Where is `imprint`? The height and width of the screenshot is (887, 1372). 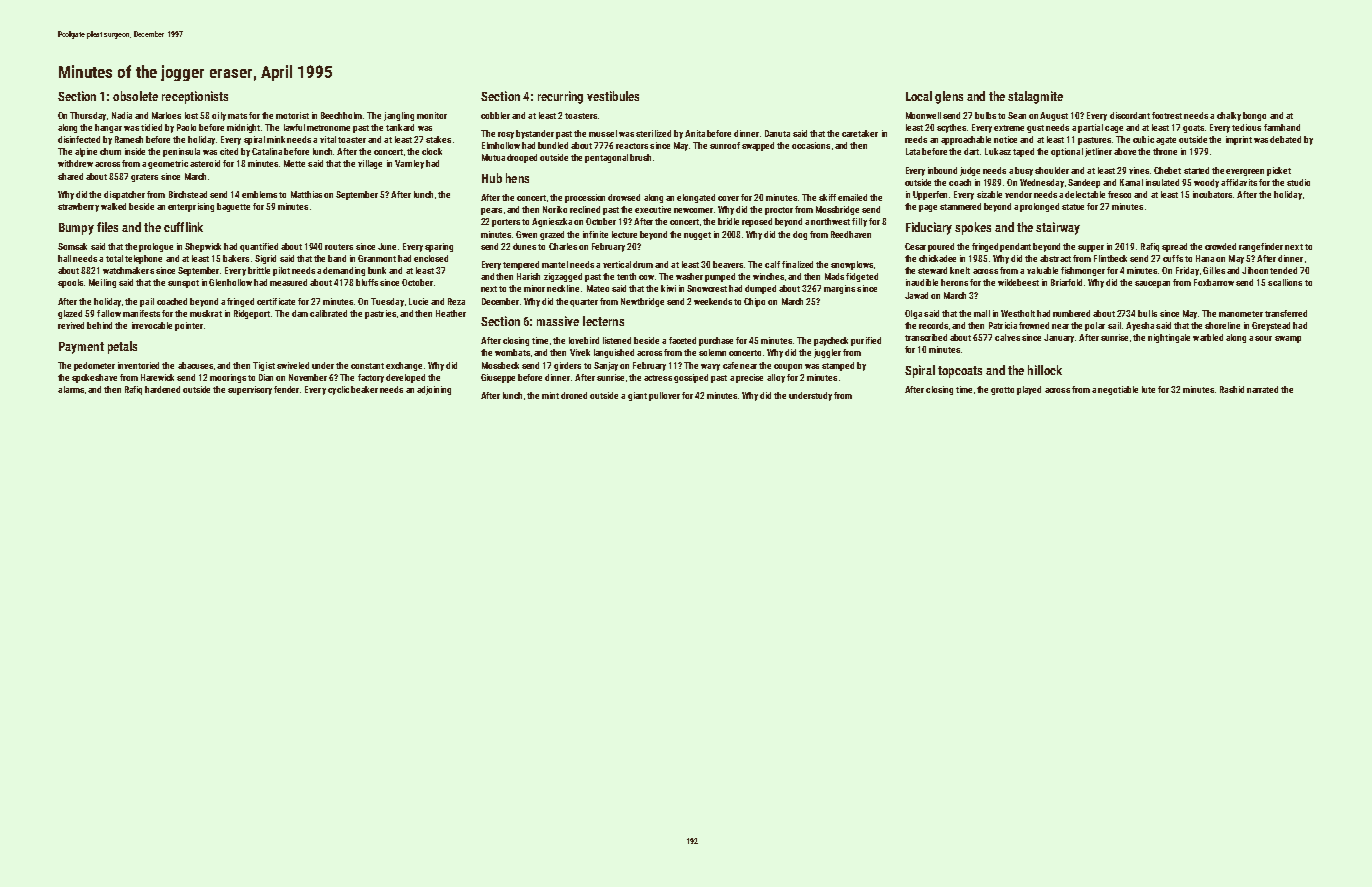 imprint is located at coordinates (1239, 140).
